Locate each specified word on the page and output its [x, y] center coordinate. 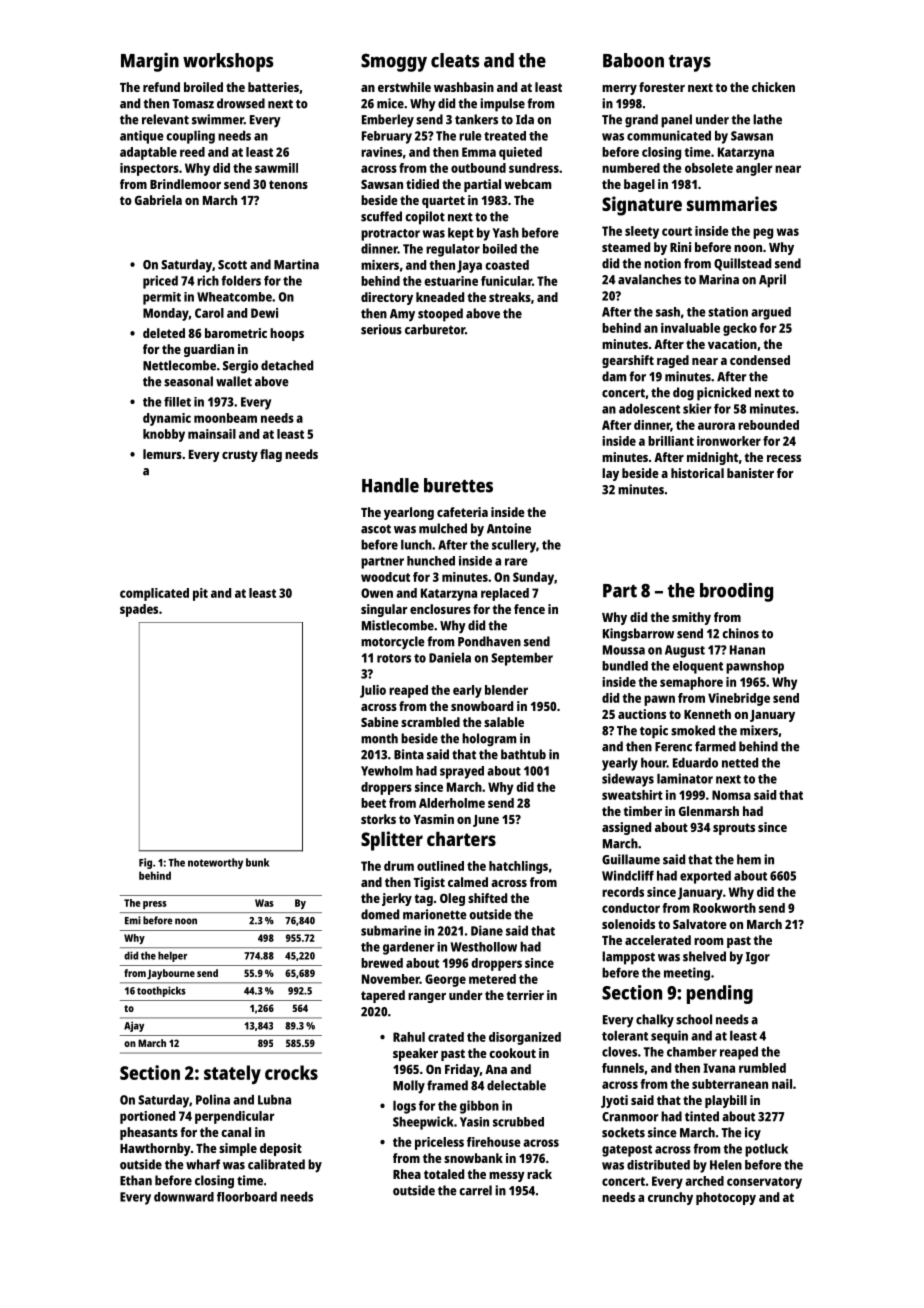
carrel [475, 1190]
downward [184, 1197]
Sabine [380, 722]
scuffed [381, 216]
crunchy [670, 1198]
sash [668, 312]
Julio [373, 691]
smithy [691, 618]
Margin [150, 62]
